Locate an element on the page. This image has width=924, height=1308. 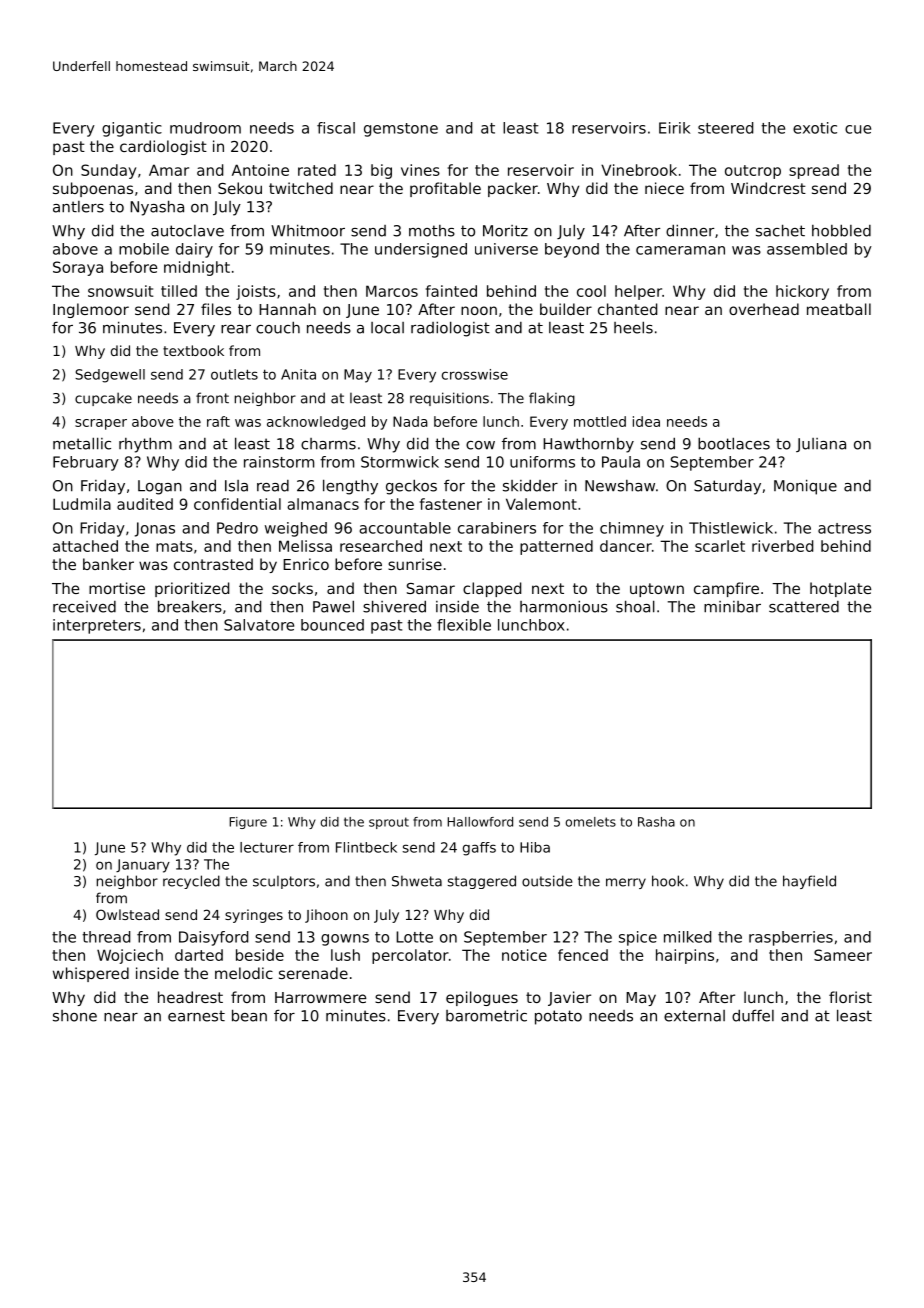
Enrico is located at coordinates (306, 564).
